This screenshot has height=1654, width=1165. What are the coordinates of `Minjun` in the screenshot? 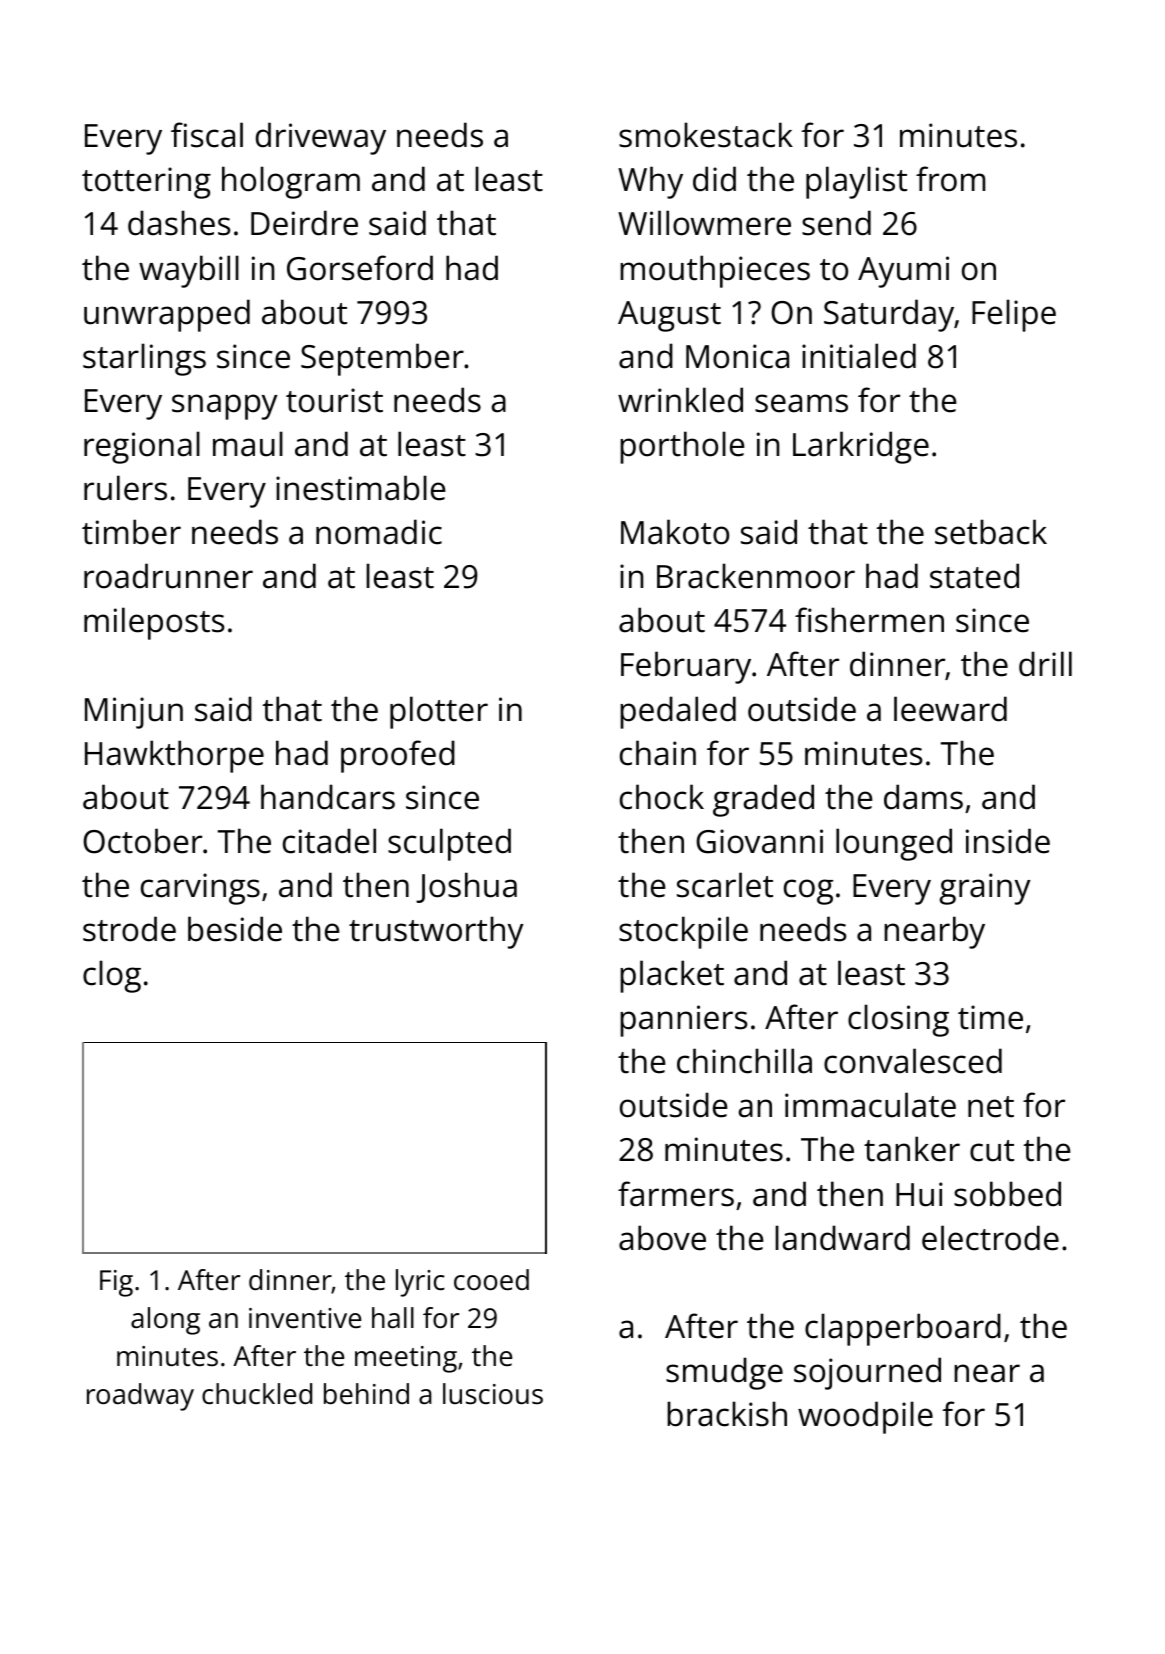 It's located at (134, 713).
